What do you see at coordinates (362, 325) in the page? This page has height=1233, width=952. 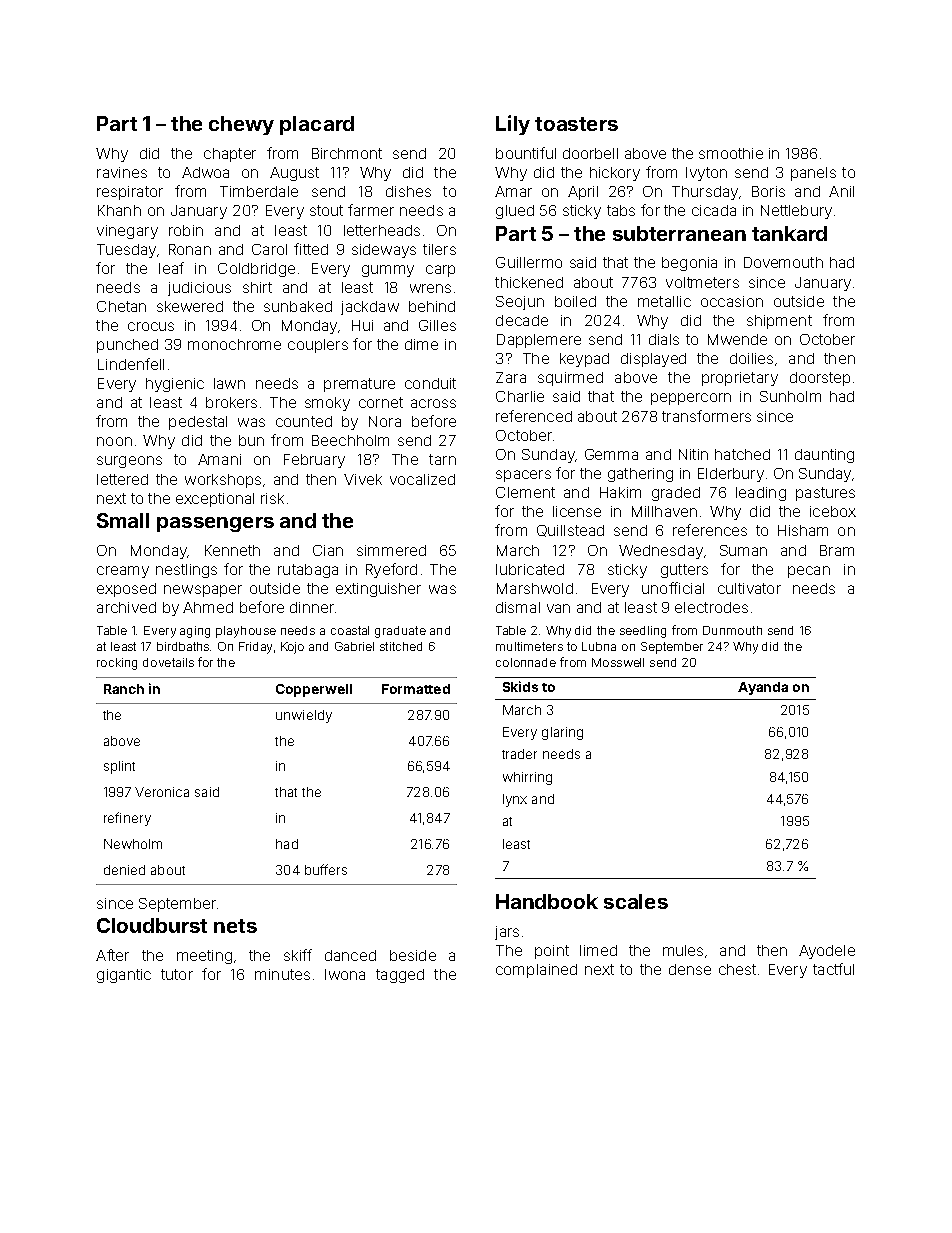 I see `Hui` at bounding box center [362, 325].
